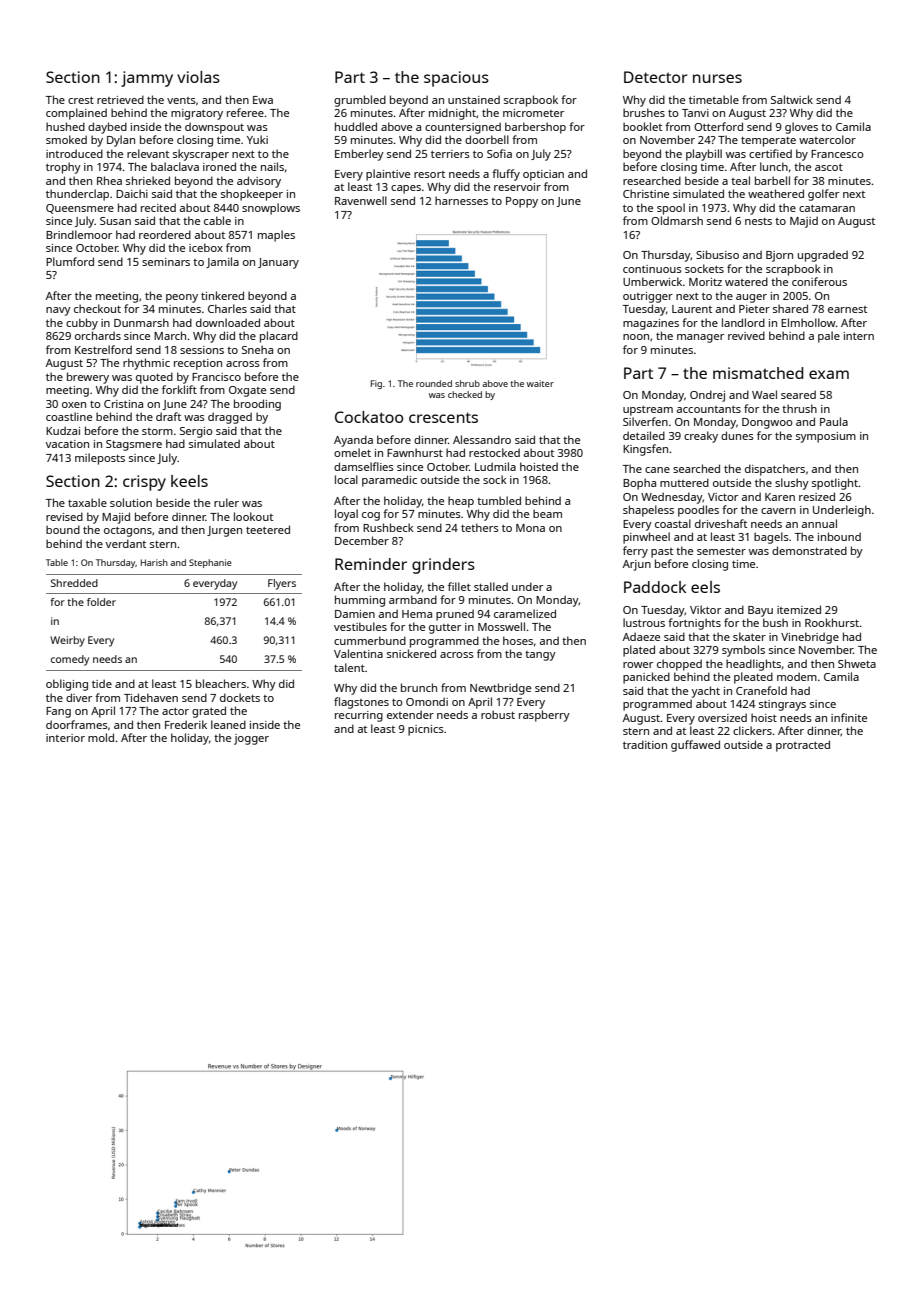 The width and height of the screenshot is (924, 1308). What do you see at coordinates (544, 716) in the screenshot?
I see `raspberry` at bounding box center [544, 716].
